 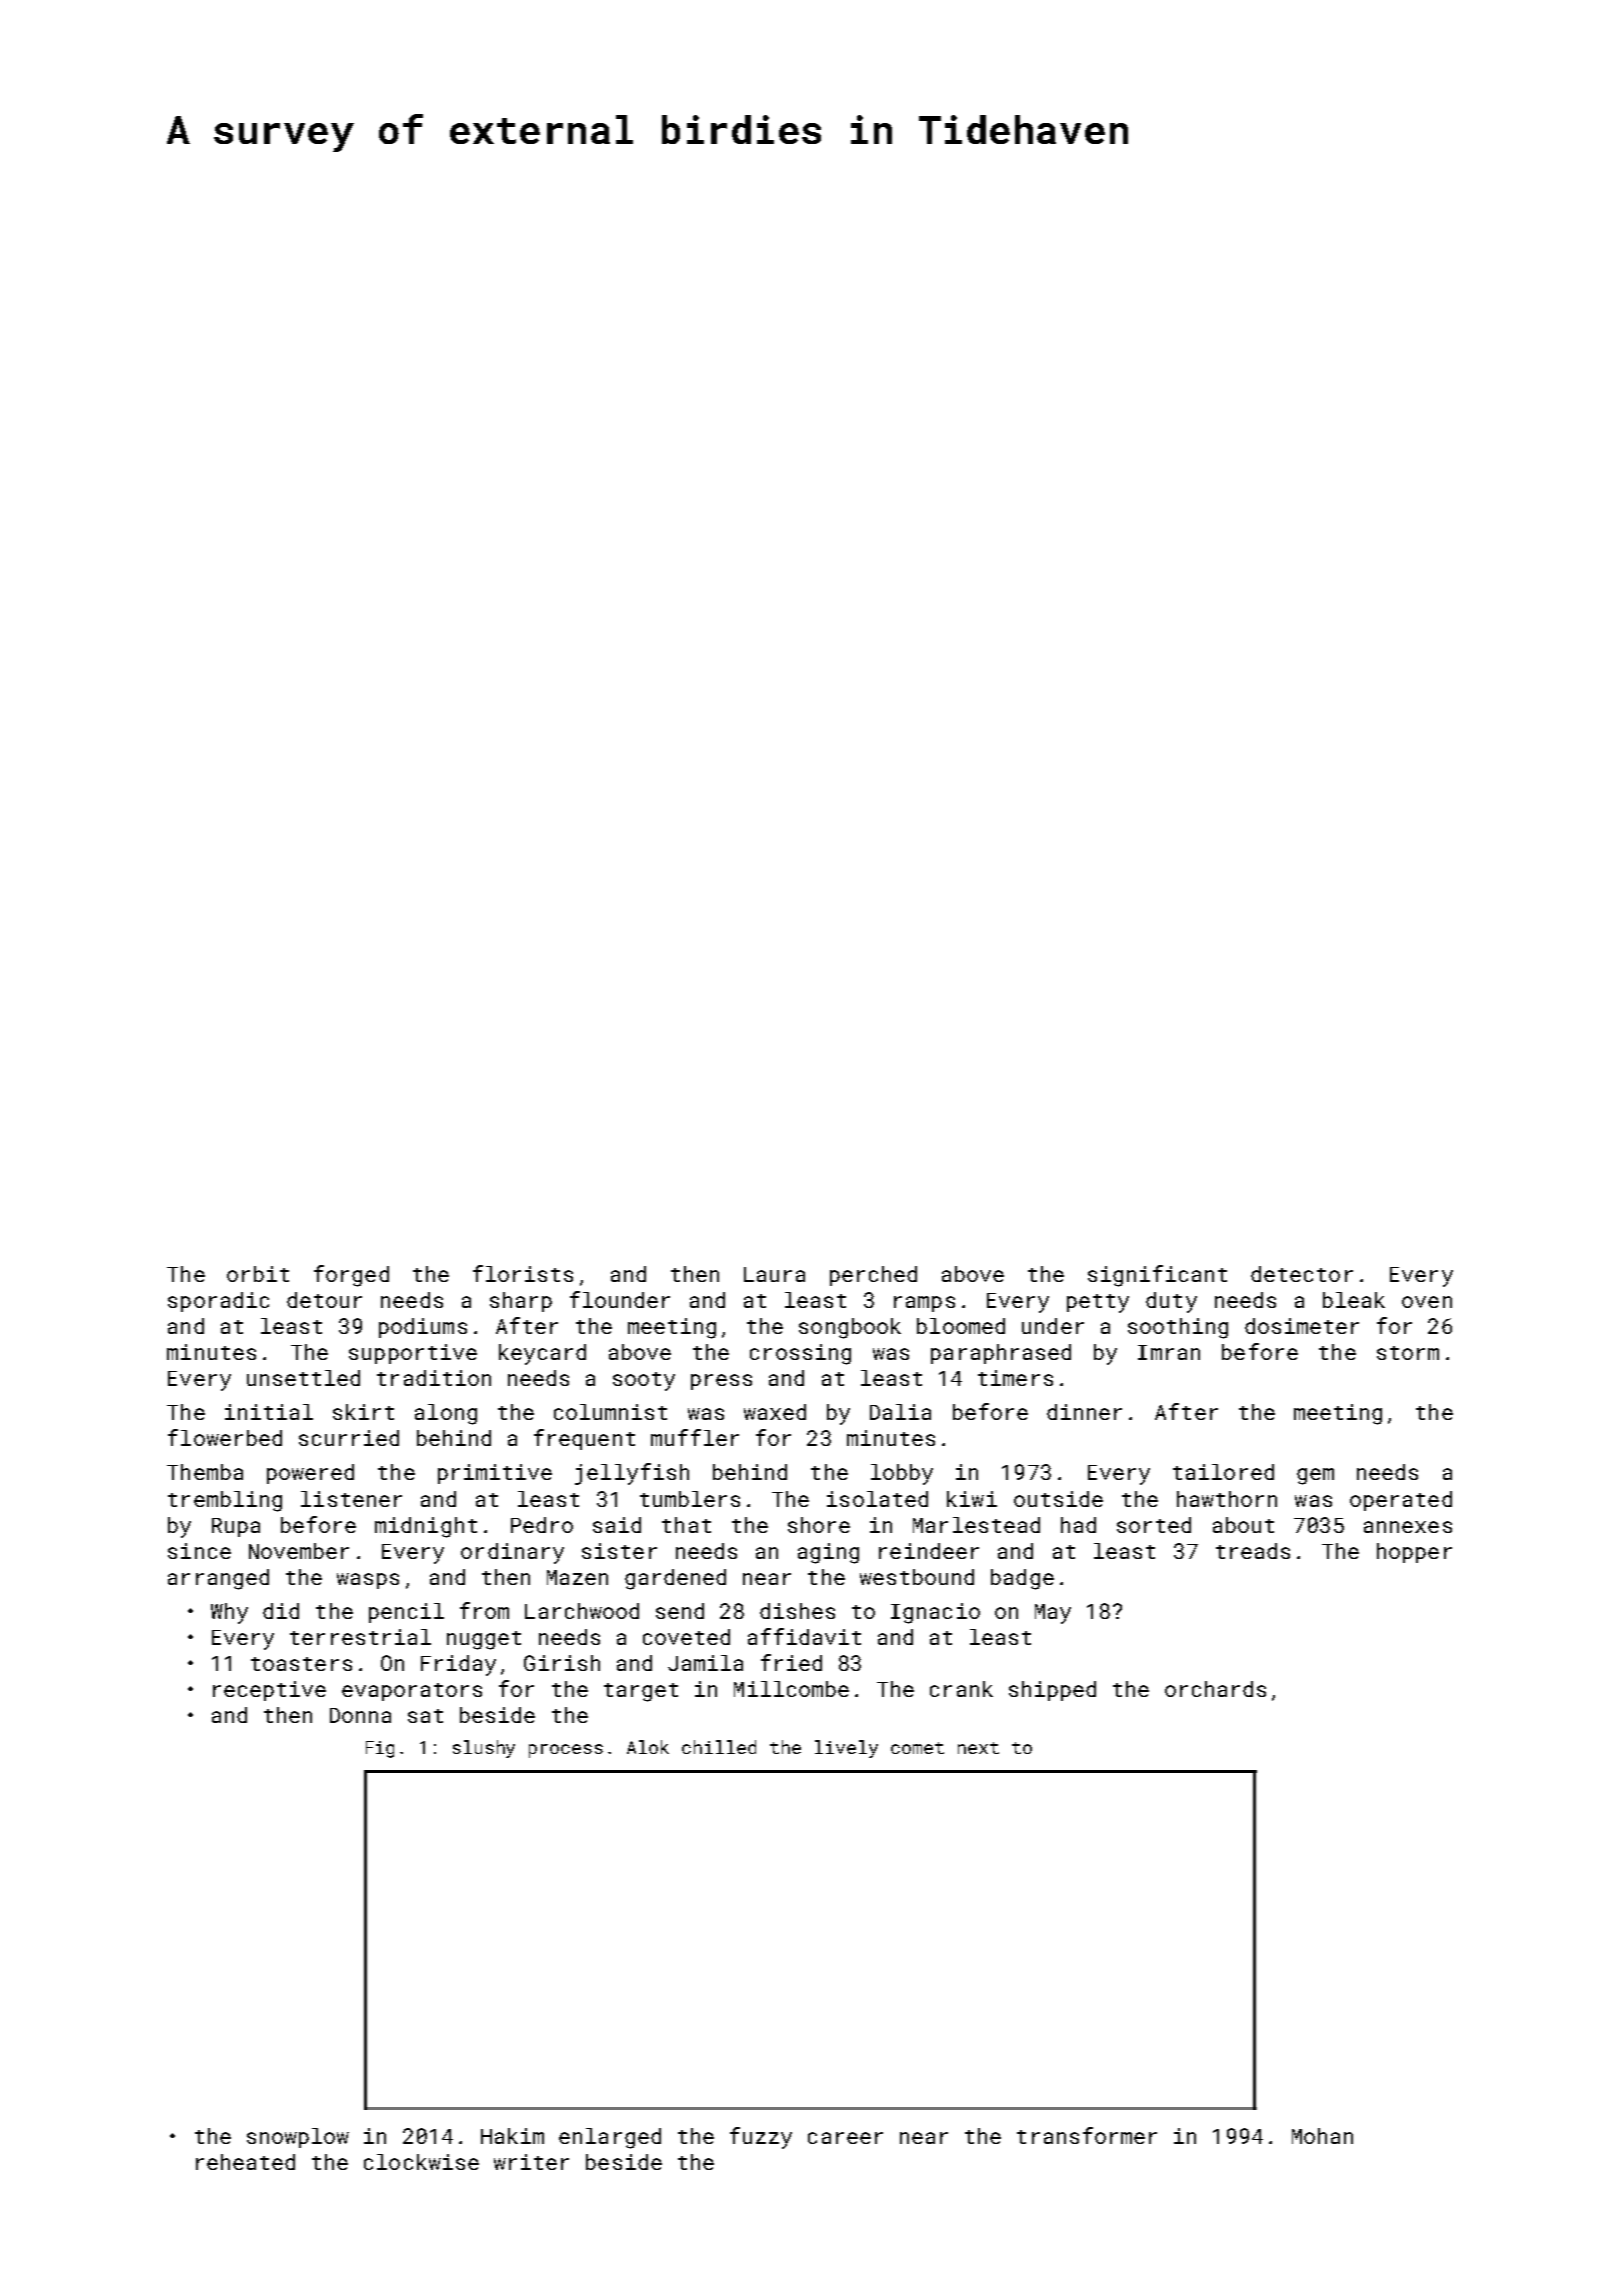 I want to click on transformer, so click(x=1087, y=2135).
